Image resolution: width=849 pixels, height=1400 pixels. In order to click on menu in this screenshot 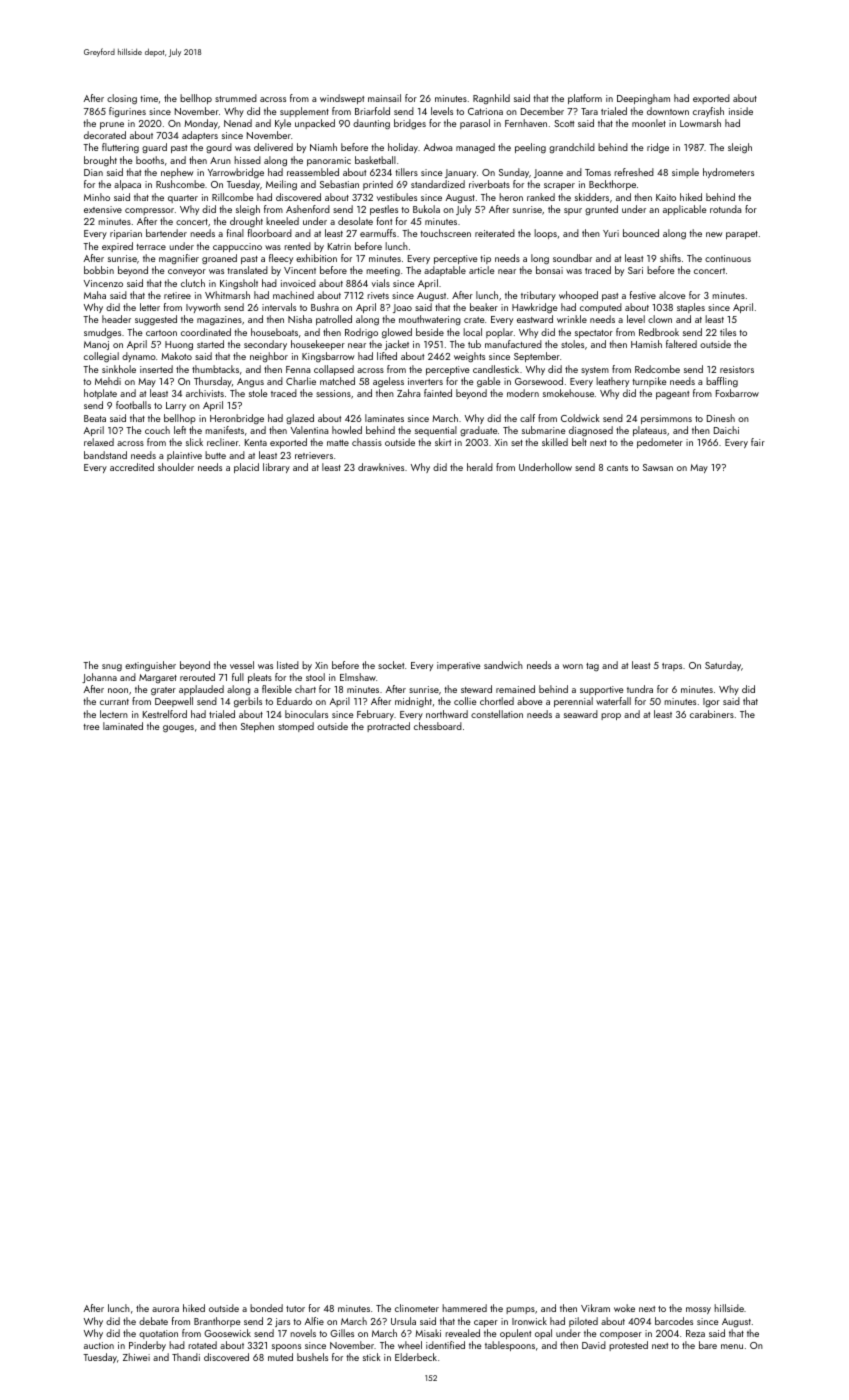, I will do `click(732, 1346)`.
